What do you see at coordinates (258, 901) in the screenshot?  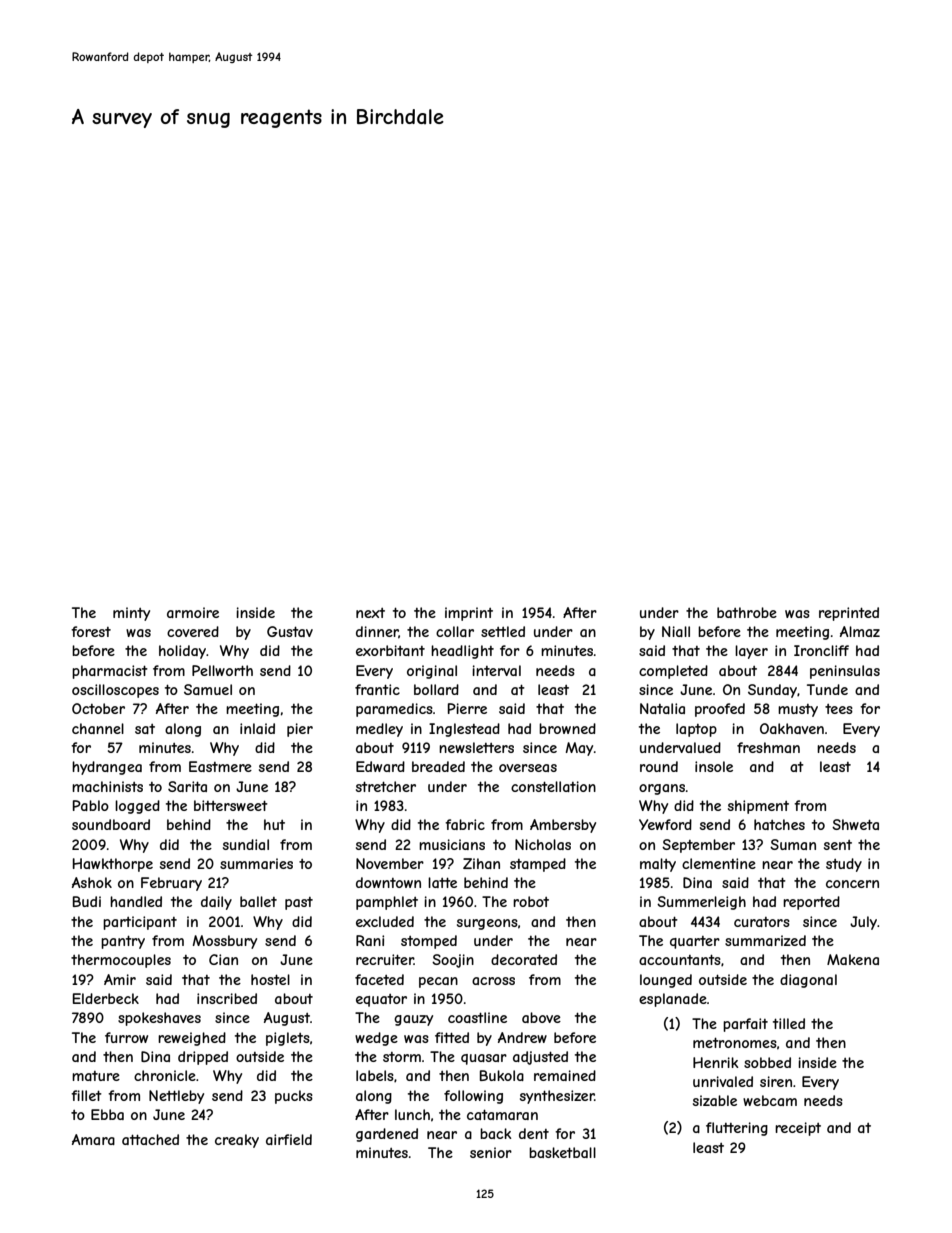 I see `ballet` at bounding box center [258, 901].
